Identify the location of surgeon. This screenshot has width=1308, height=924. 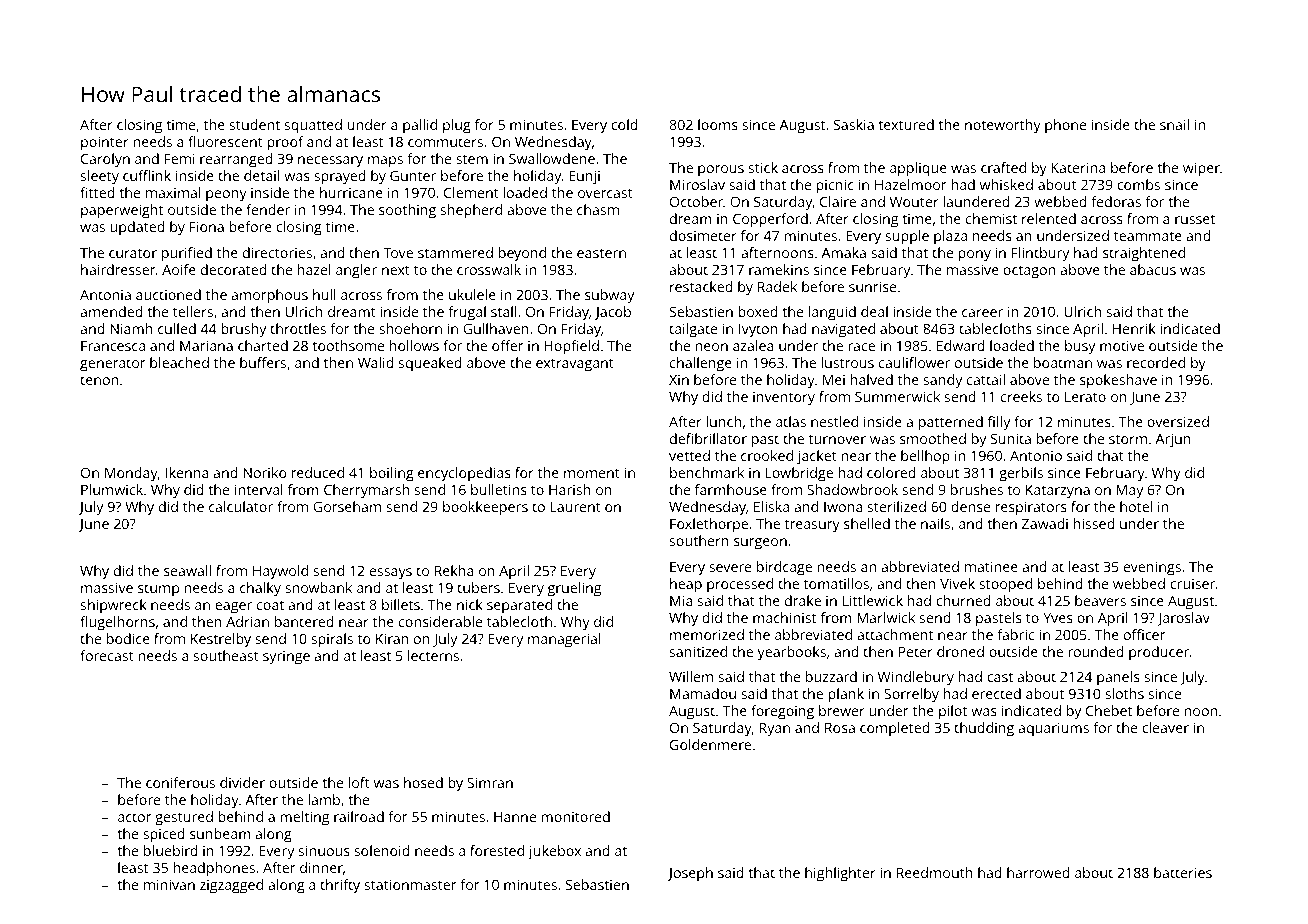
(760, 544).
